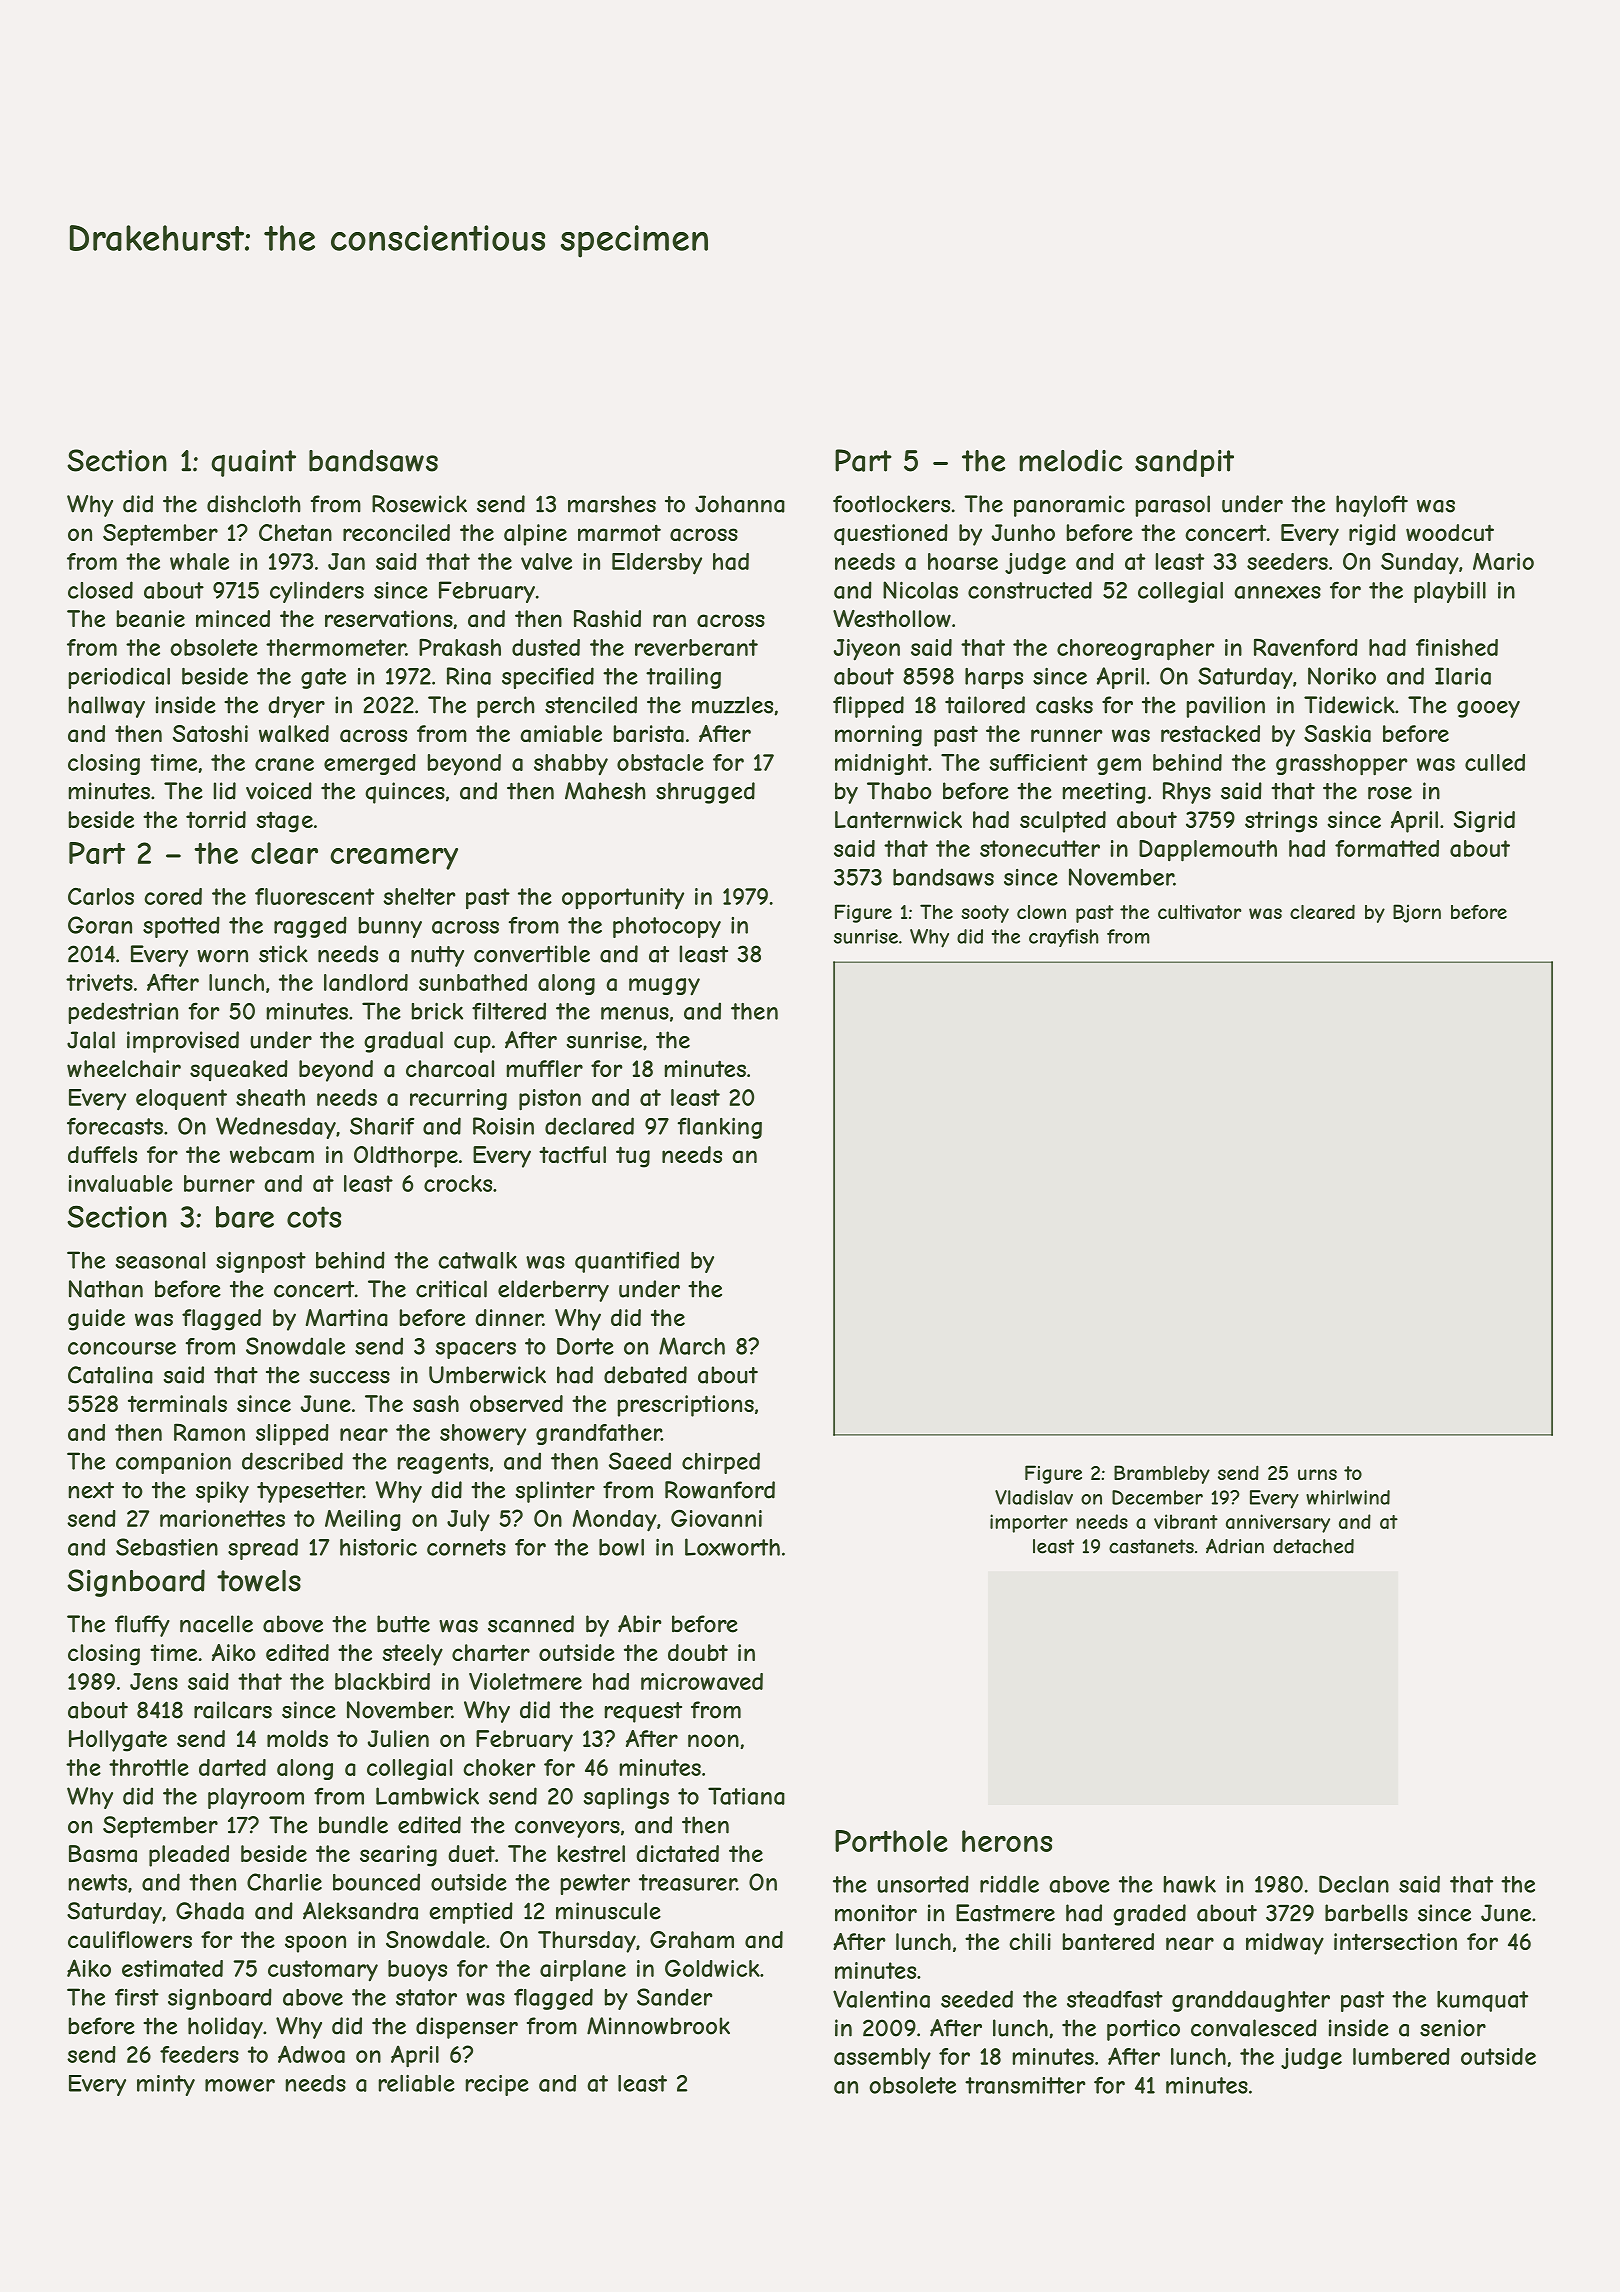 This screenshot has height=2292, width=1620. Describe the element at coordinates (740, 504) in the screenshot. I see `Johanna` at that location.
